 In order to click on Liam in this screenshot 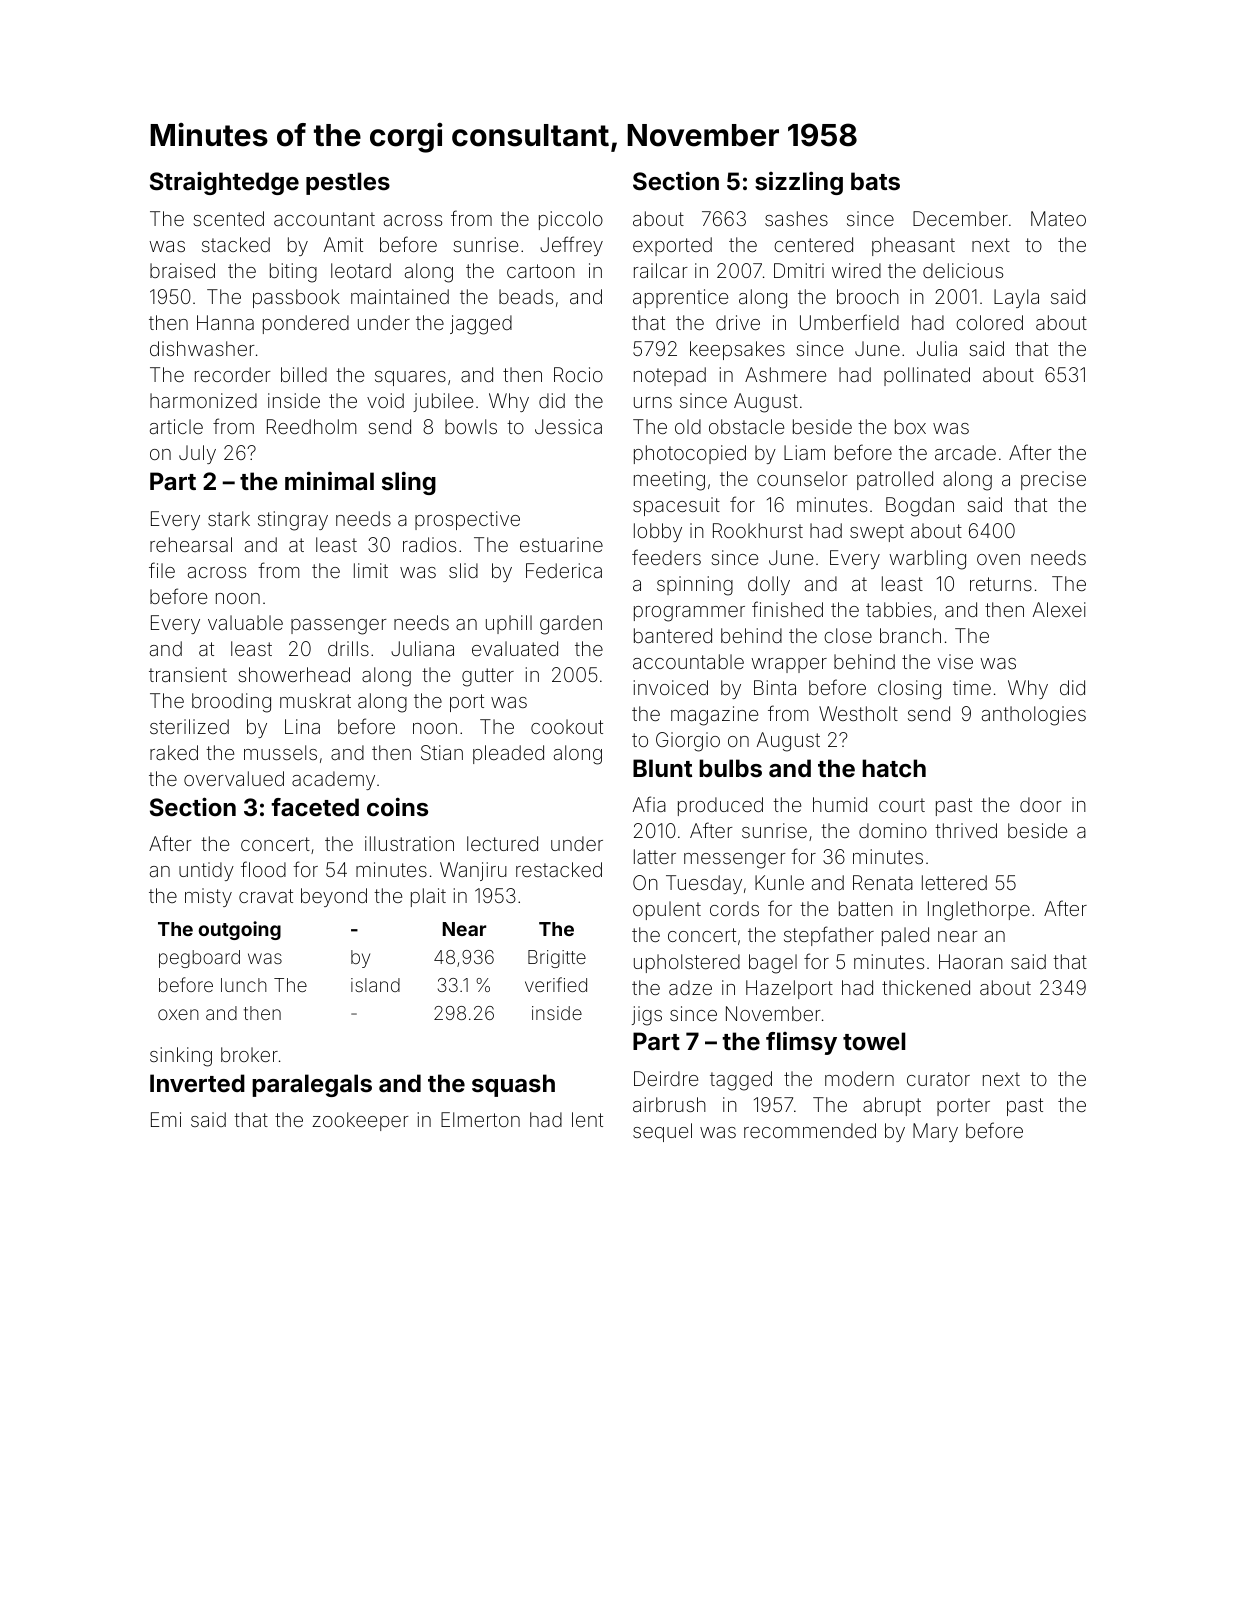, I will do `click(804, 452)`.
